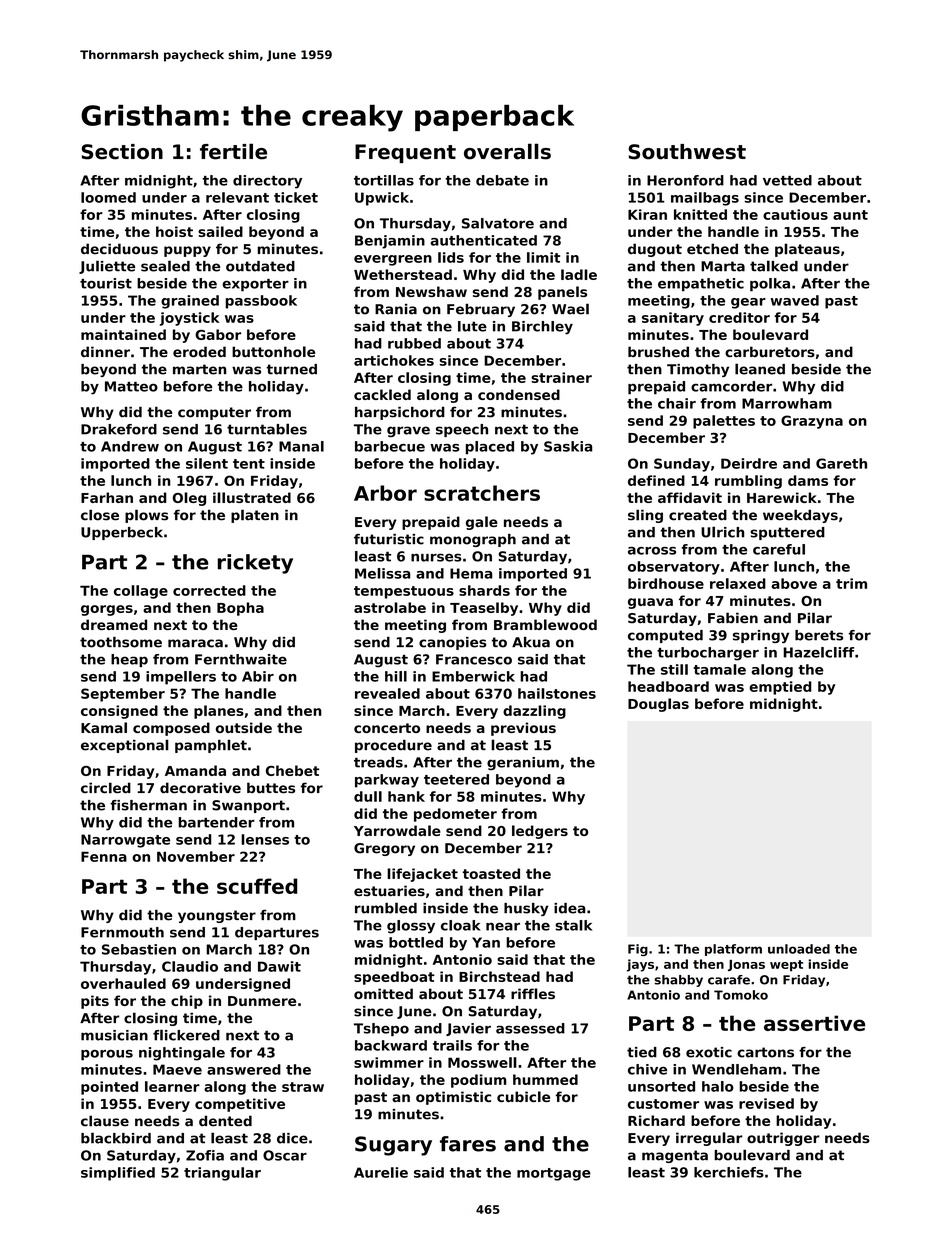 This image has height=1233, width=952. What do you see at coordinates (108, 197) in the image?
I see `loomed` at bounding box center [108, 197].
